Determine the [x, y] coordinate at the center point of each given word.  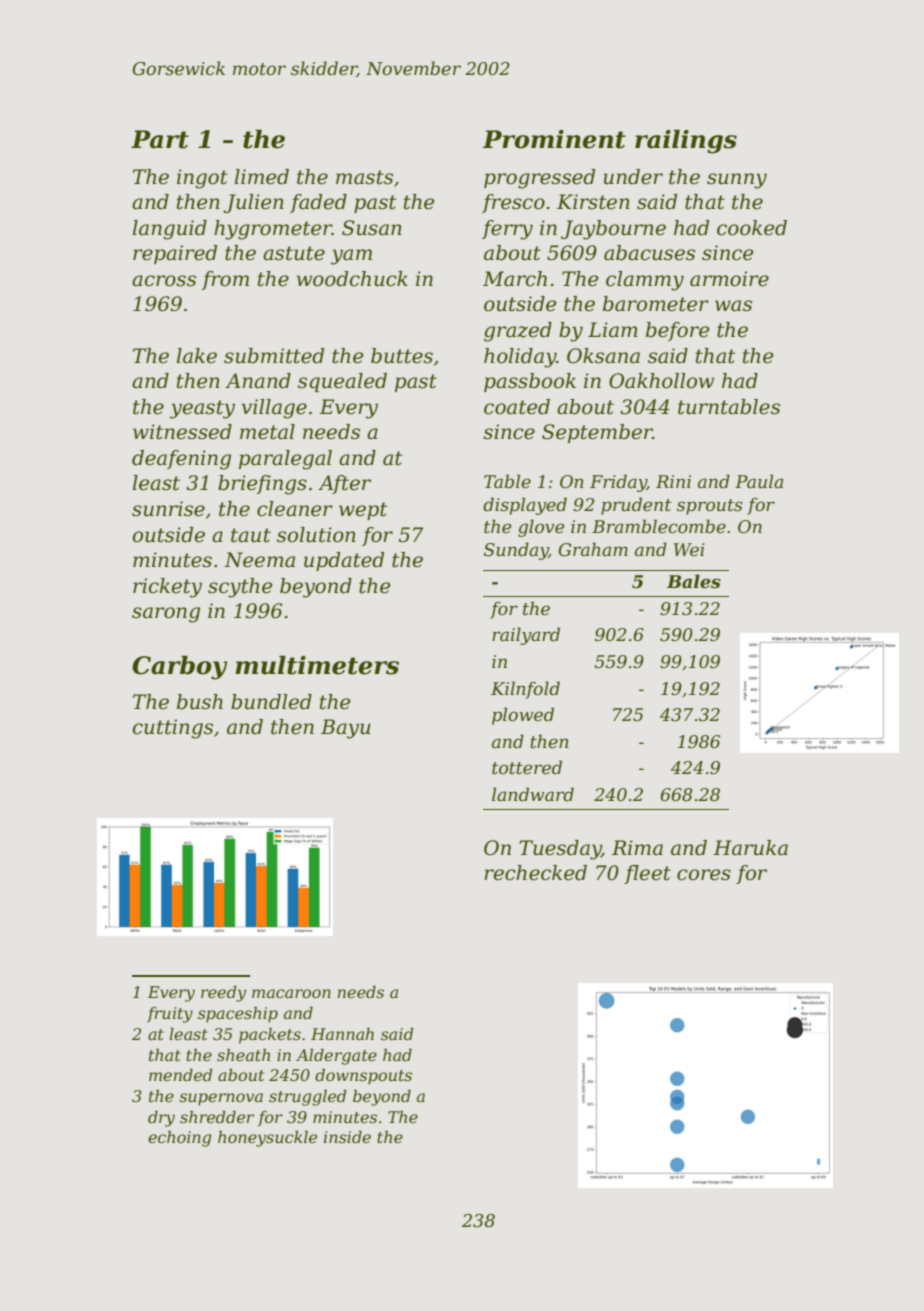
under [633, 177]
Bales [694, 581]
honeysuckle [267, 1139]
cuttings [173, 729]
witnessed [182, 432]
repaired [175, 254]
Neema [259, 560]
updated [344, 561]
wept [363, 511]
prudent [636, 506]
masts [364, 177]
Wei [689, 550]
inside [347, 1137]
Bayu [346, 729]
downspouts [363, 1077]
